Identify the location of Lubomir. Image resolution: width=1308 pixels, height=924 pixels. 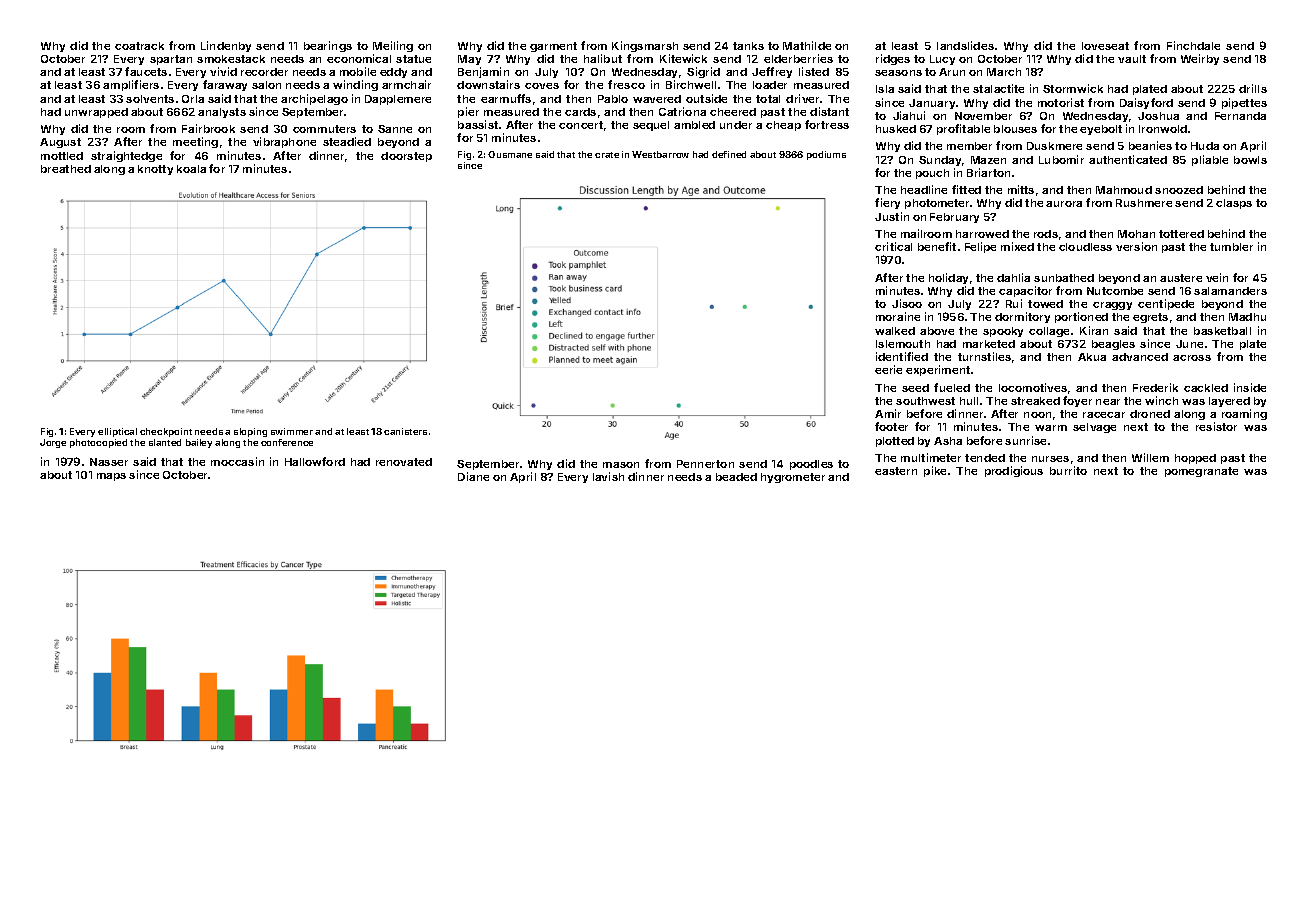
(1061, 159).
